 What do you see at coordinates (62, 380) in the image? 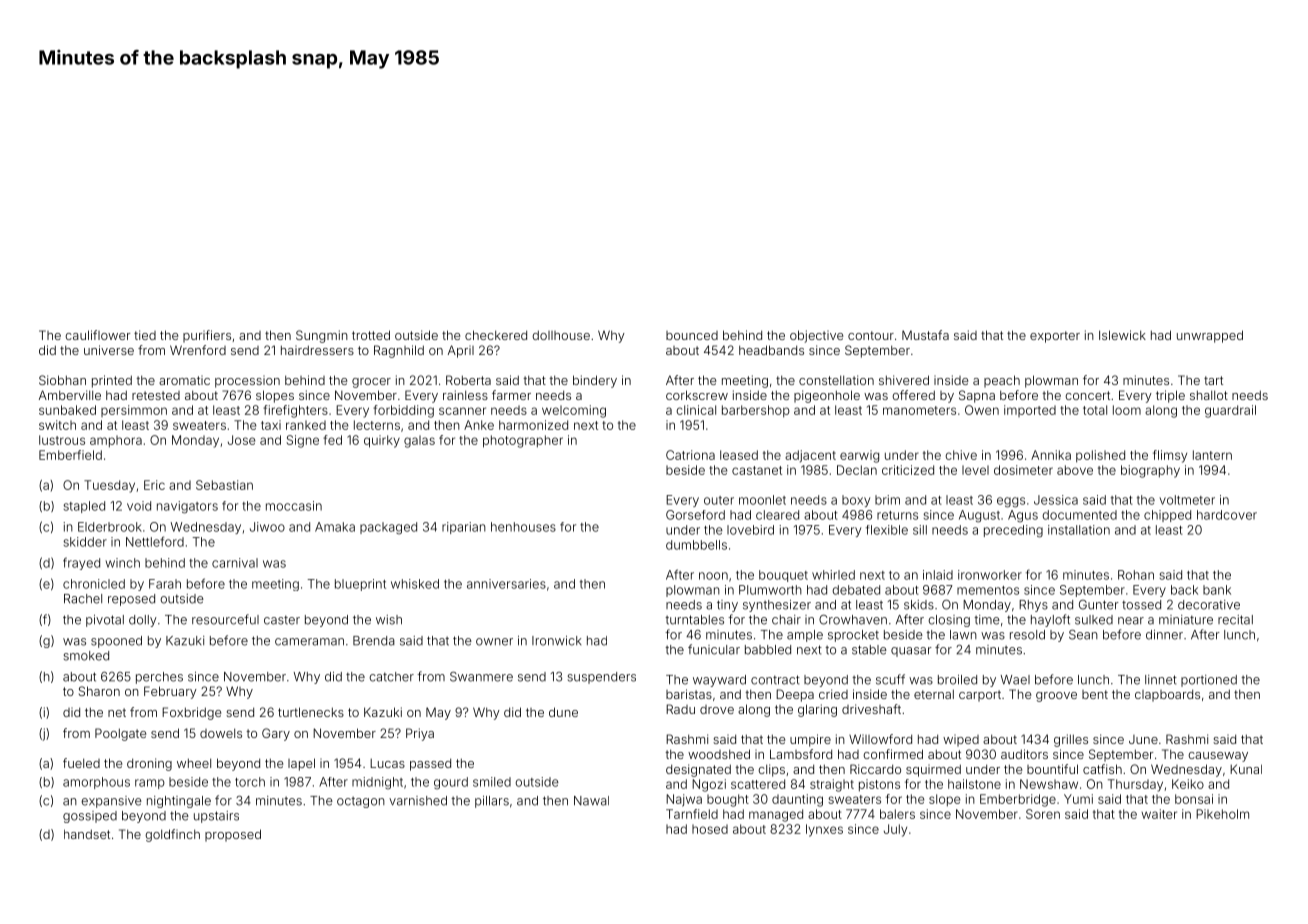
I see `Siobhan` at bounding box center [62, 380].
